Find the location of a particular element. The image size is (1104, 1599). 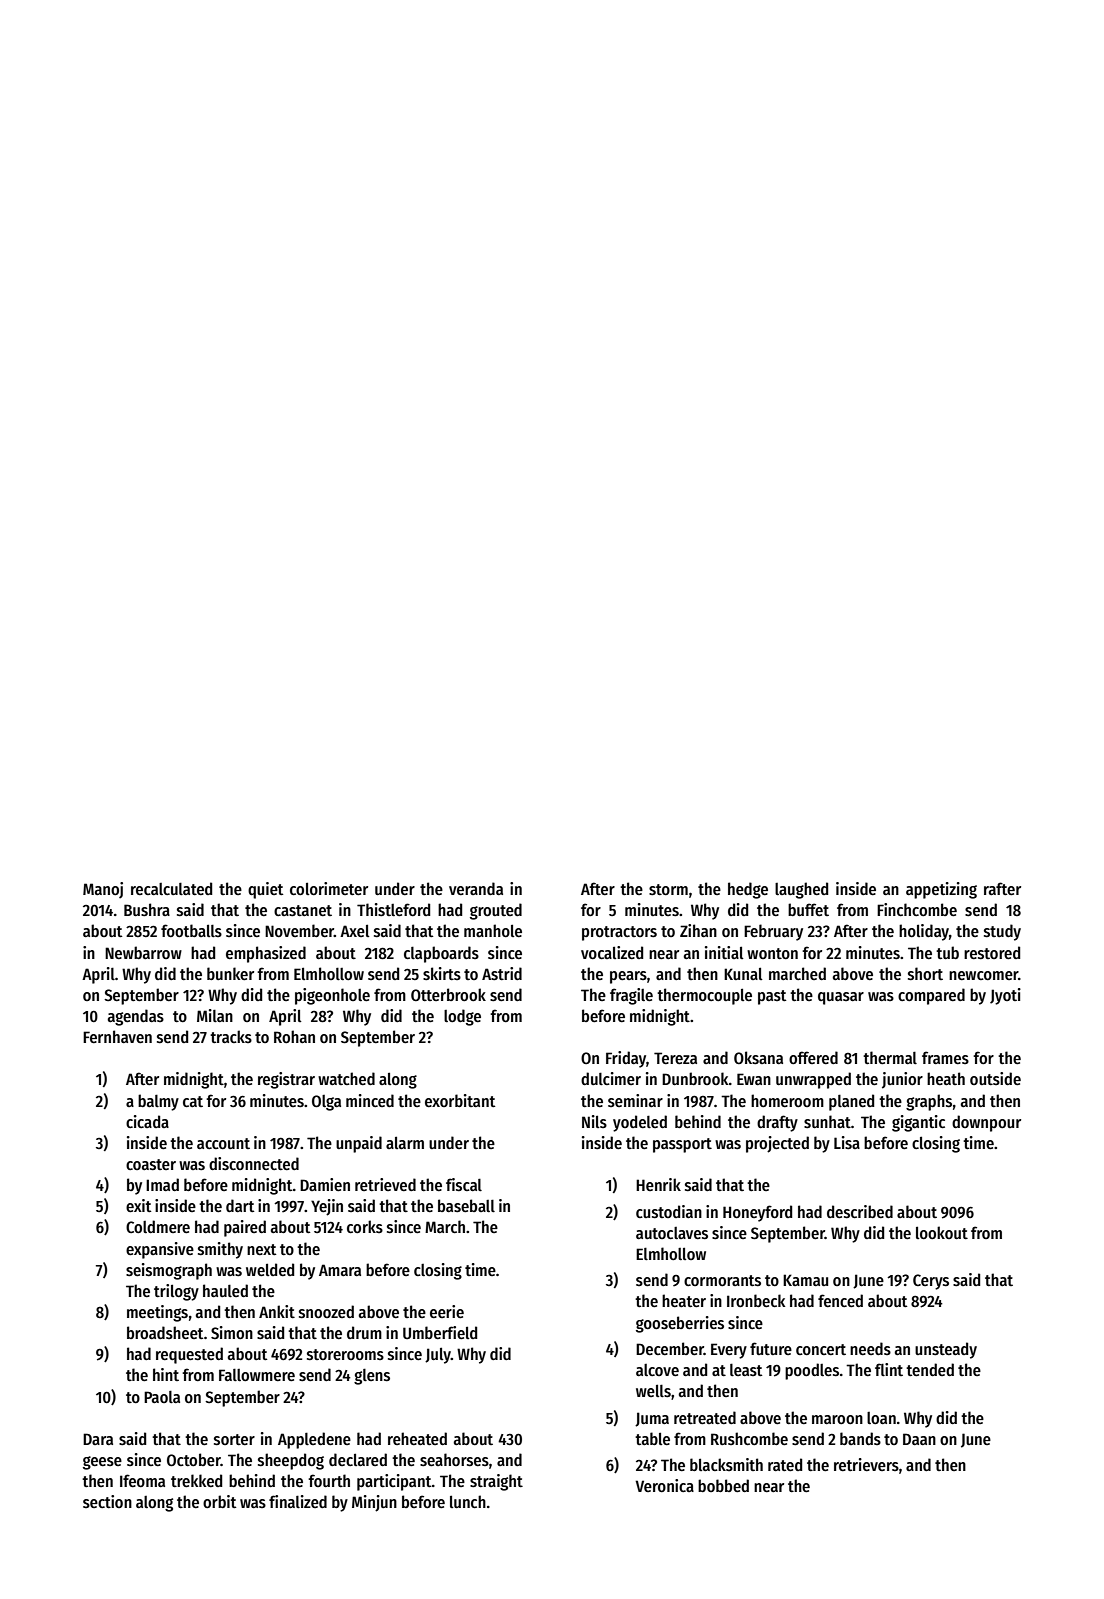

pears is located at coordinates (628, 977).
